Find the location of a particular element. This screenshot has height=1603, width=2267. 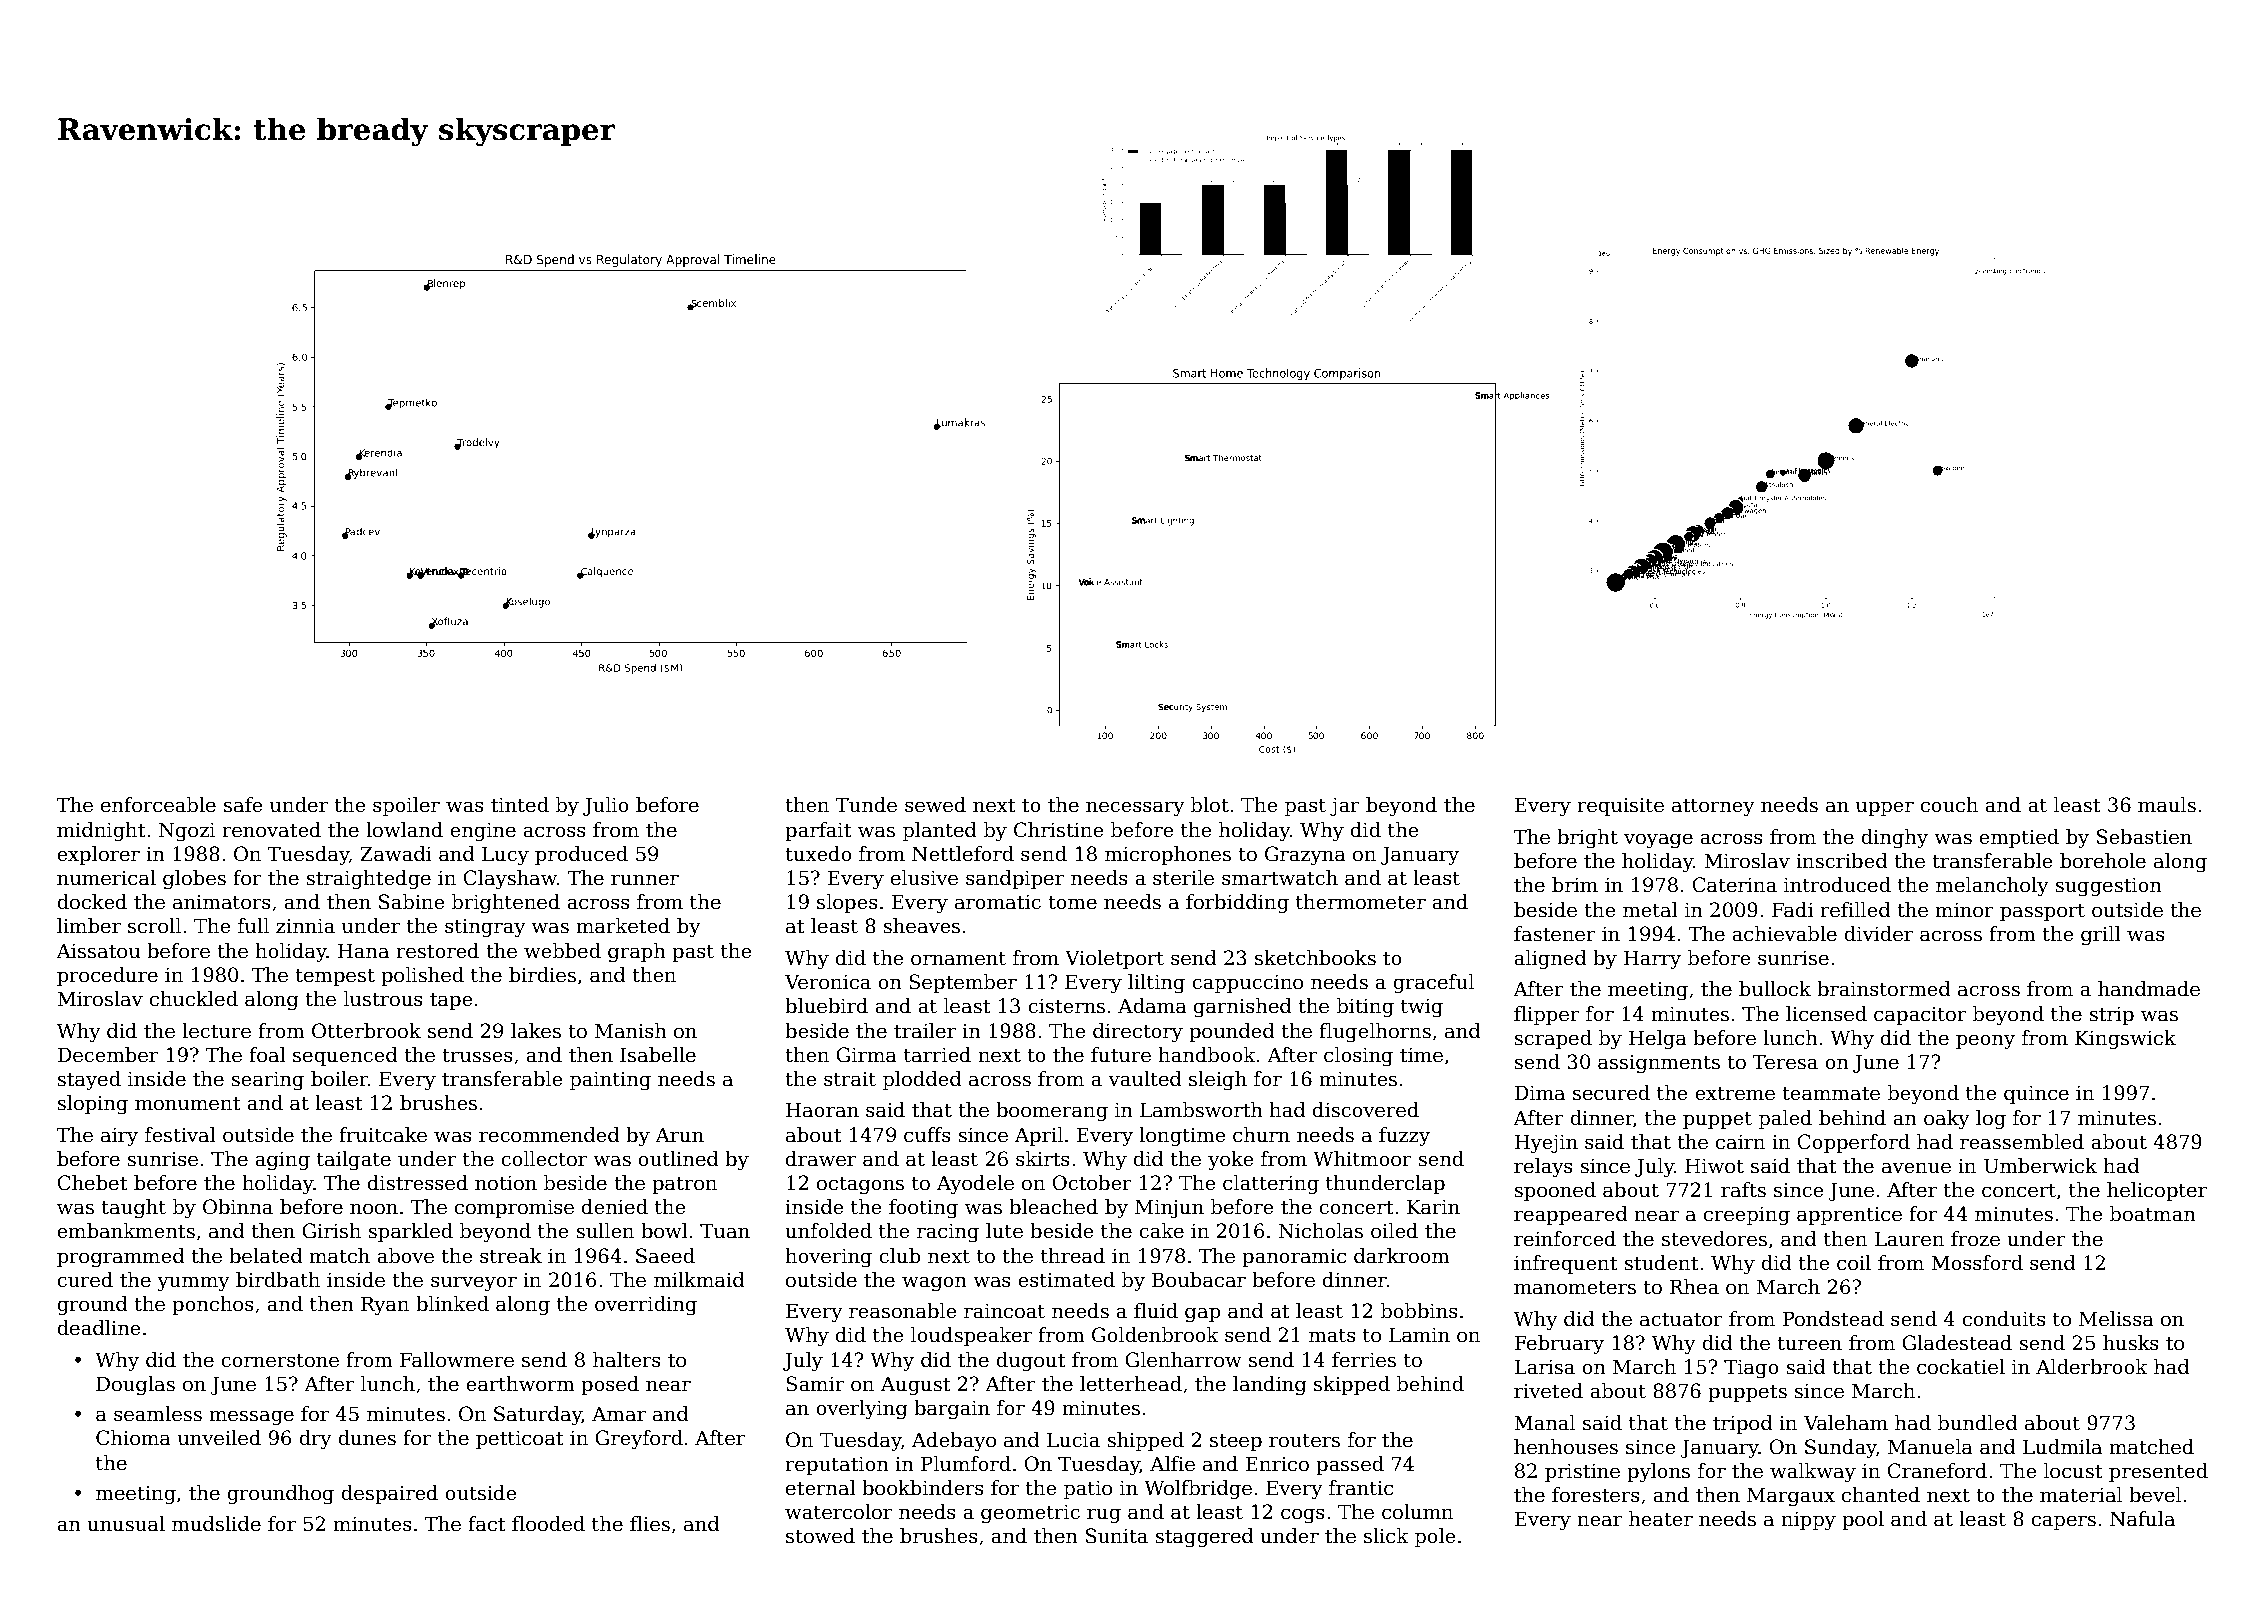

helicopter is located at coordinates (2157, 1191).
